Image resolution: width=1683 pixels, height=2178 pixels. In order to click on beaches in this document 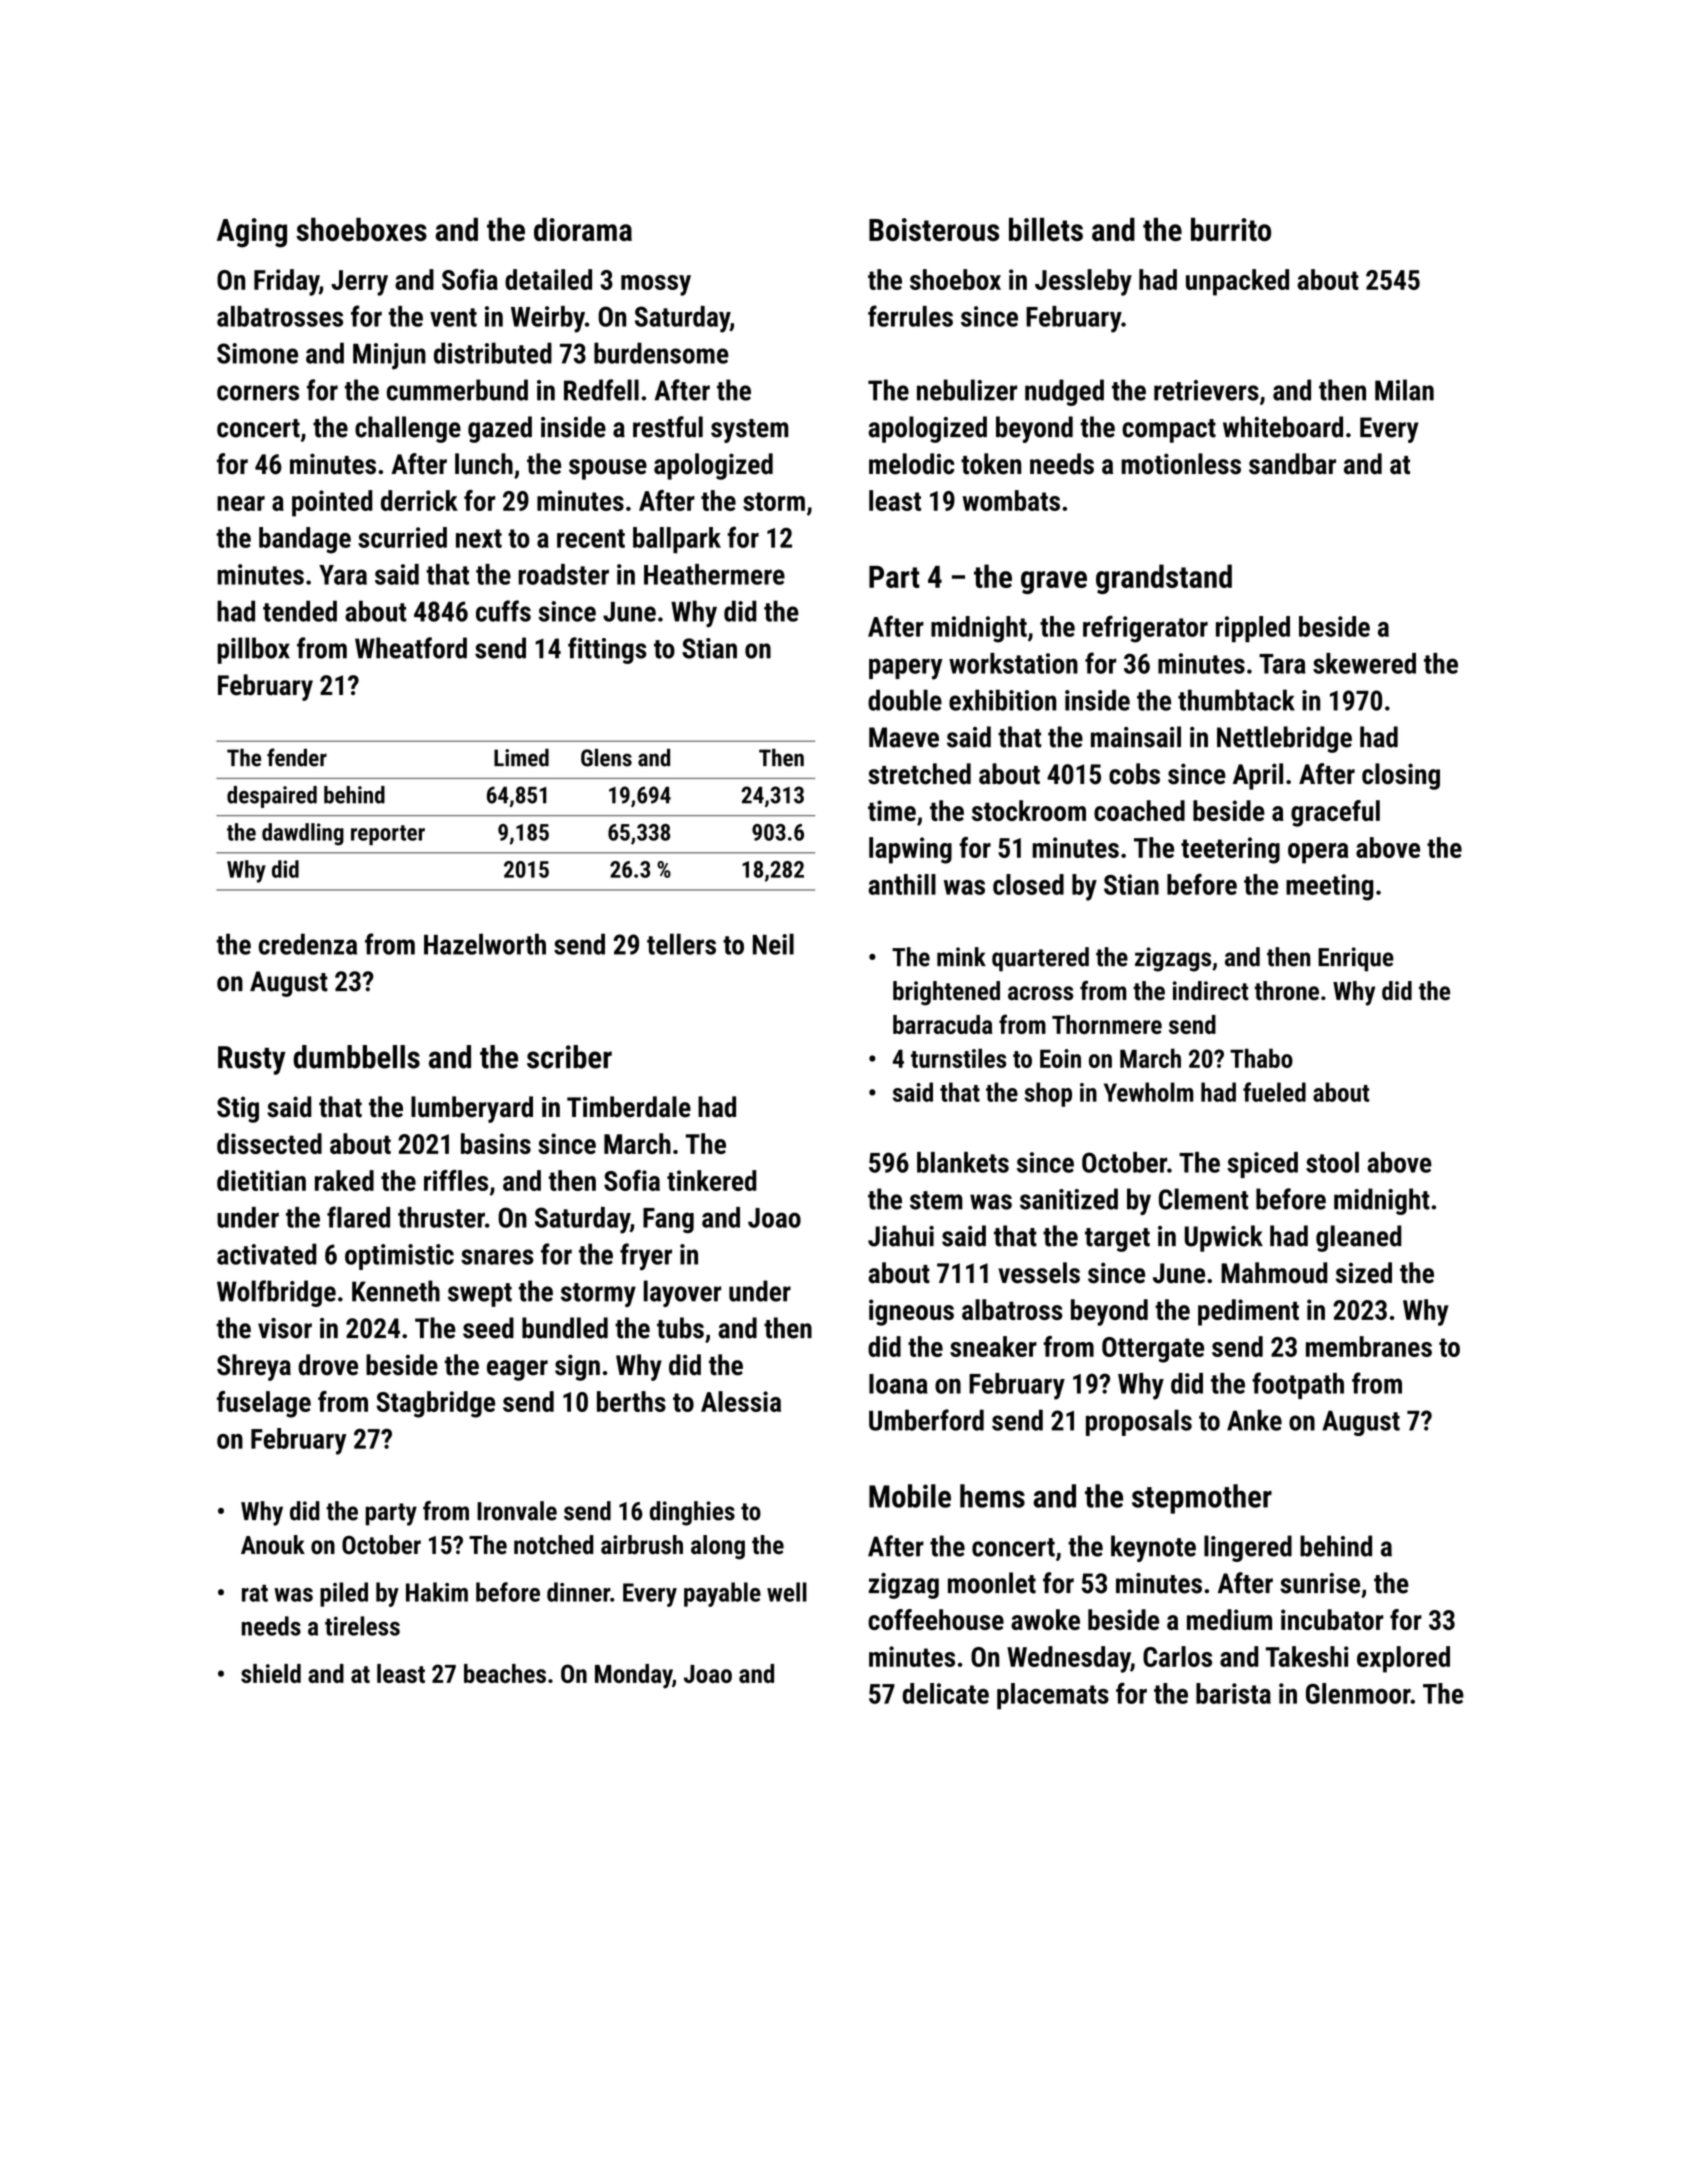, I will do `click(505, 1673)`.
